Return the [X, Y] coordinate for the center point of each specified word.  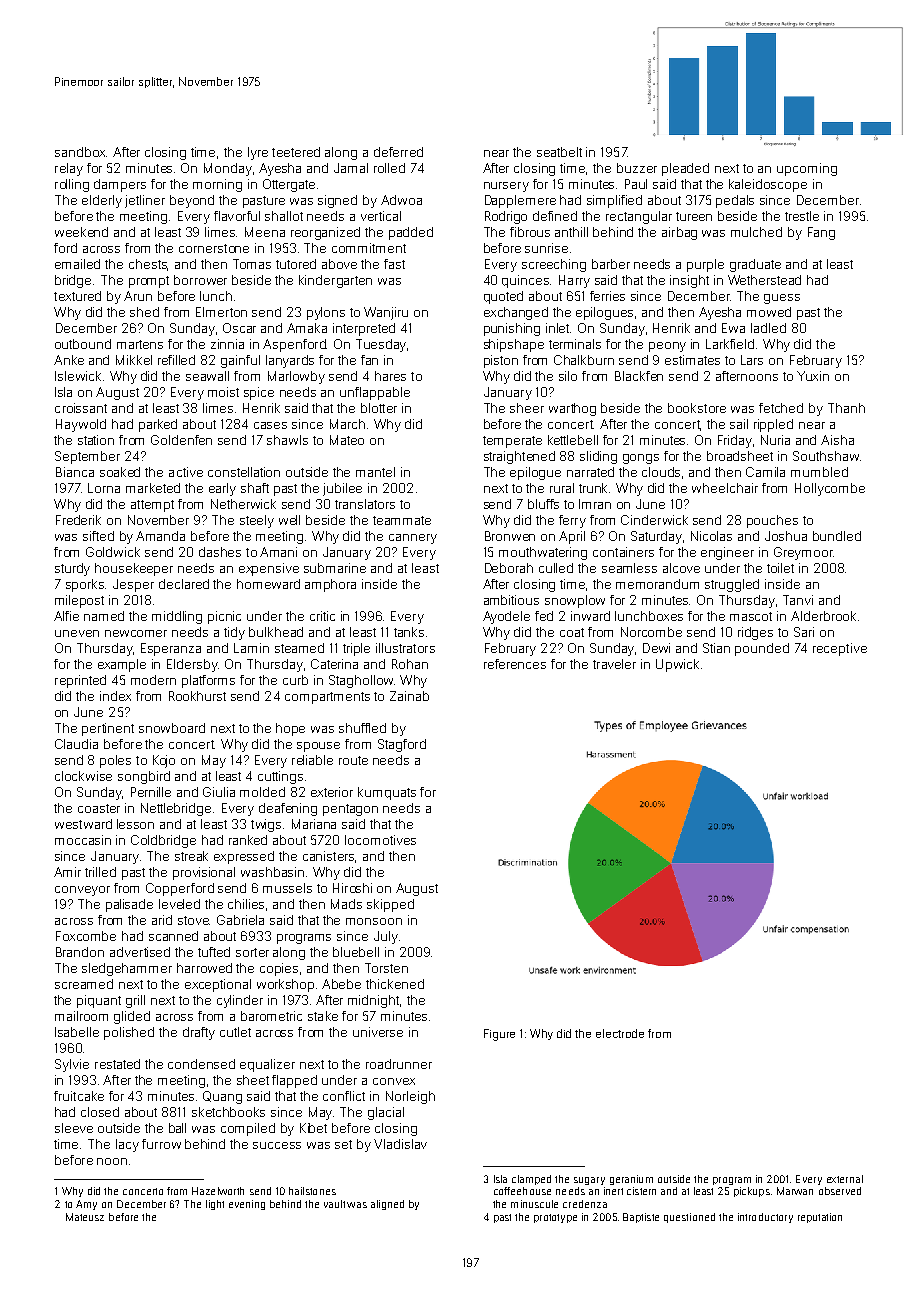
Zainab [409, 696]
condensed [201, 1064]
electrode [620, 1033]
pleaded [685, 169]
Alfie [66, 616]
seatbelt [559, 152]
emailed [77, 264]
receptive [840, 649]
